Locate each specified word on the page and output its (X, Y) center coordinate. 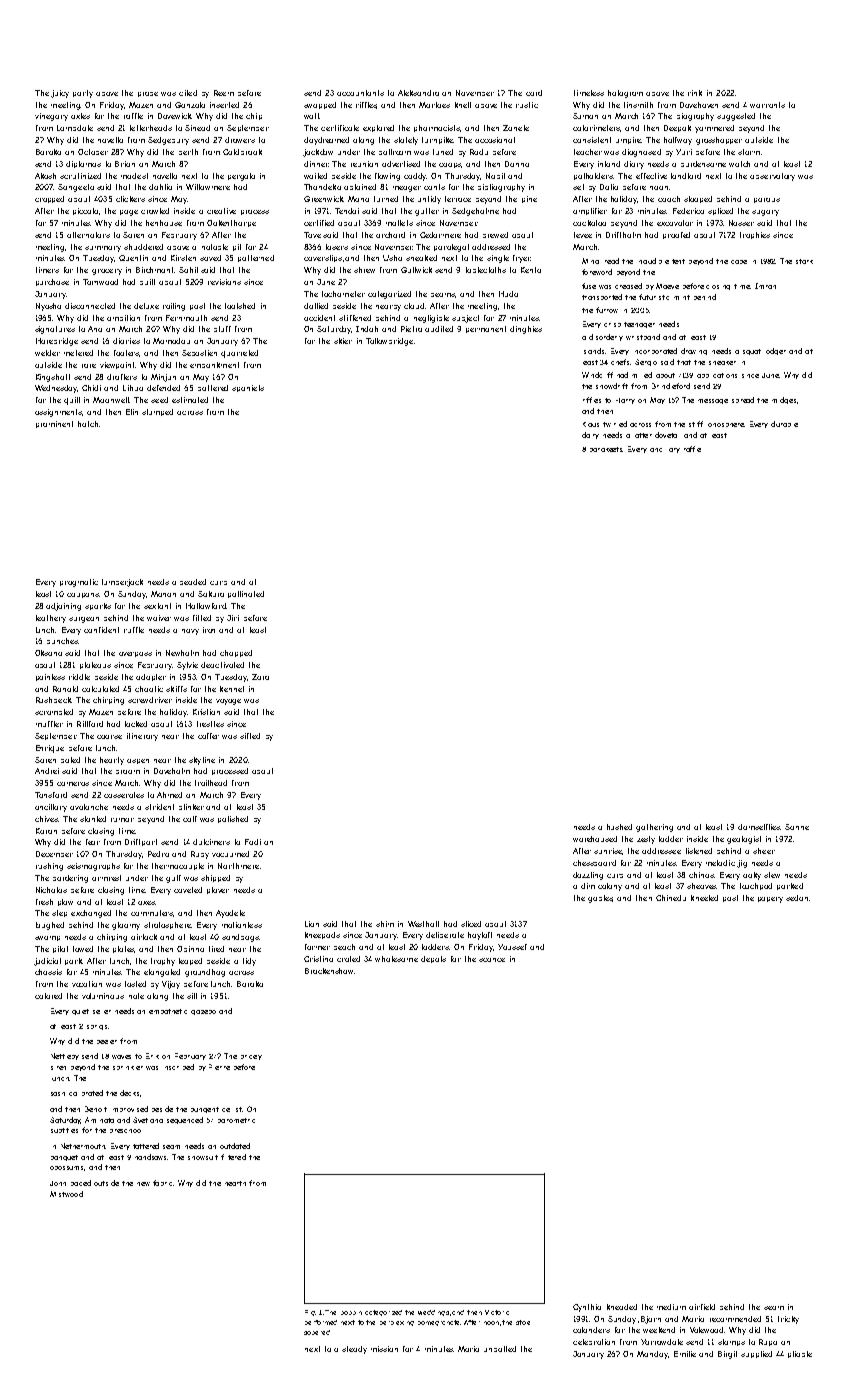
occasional (495, 140)
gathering (654, 828)
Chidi (91, 388)
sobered (317, 1332)
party (83, 94)
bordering (70, 879)
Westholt (423, 924)
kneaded (622, 1307)
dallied (316, 306)
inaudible (654, 261)
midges (784, 400)
